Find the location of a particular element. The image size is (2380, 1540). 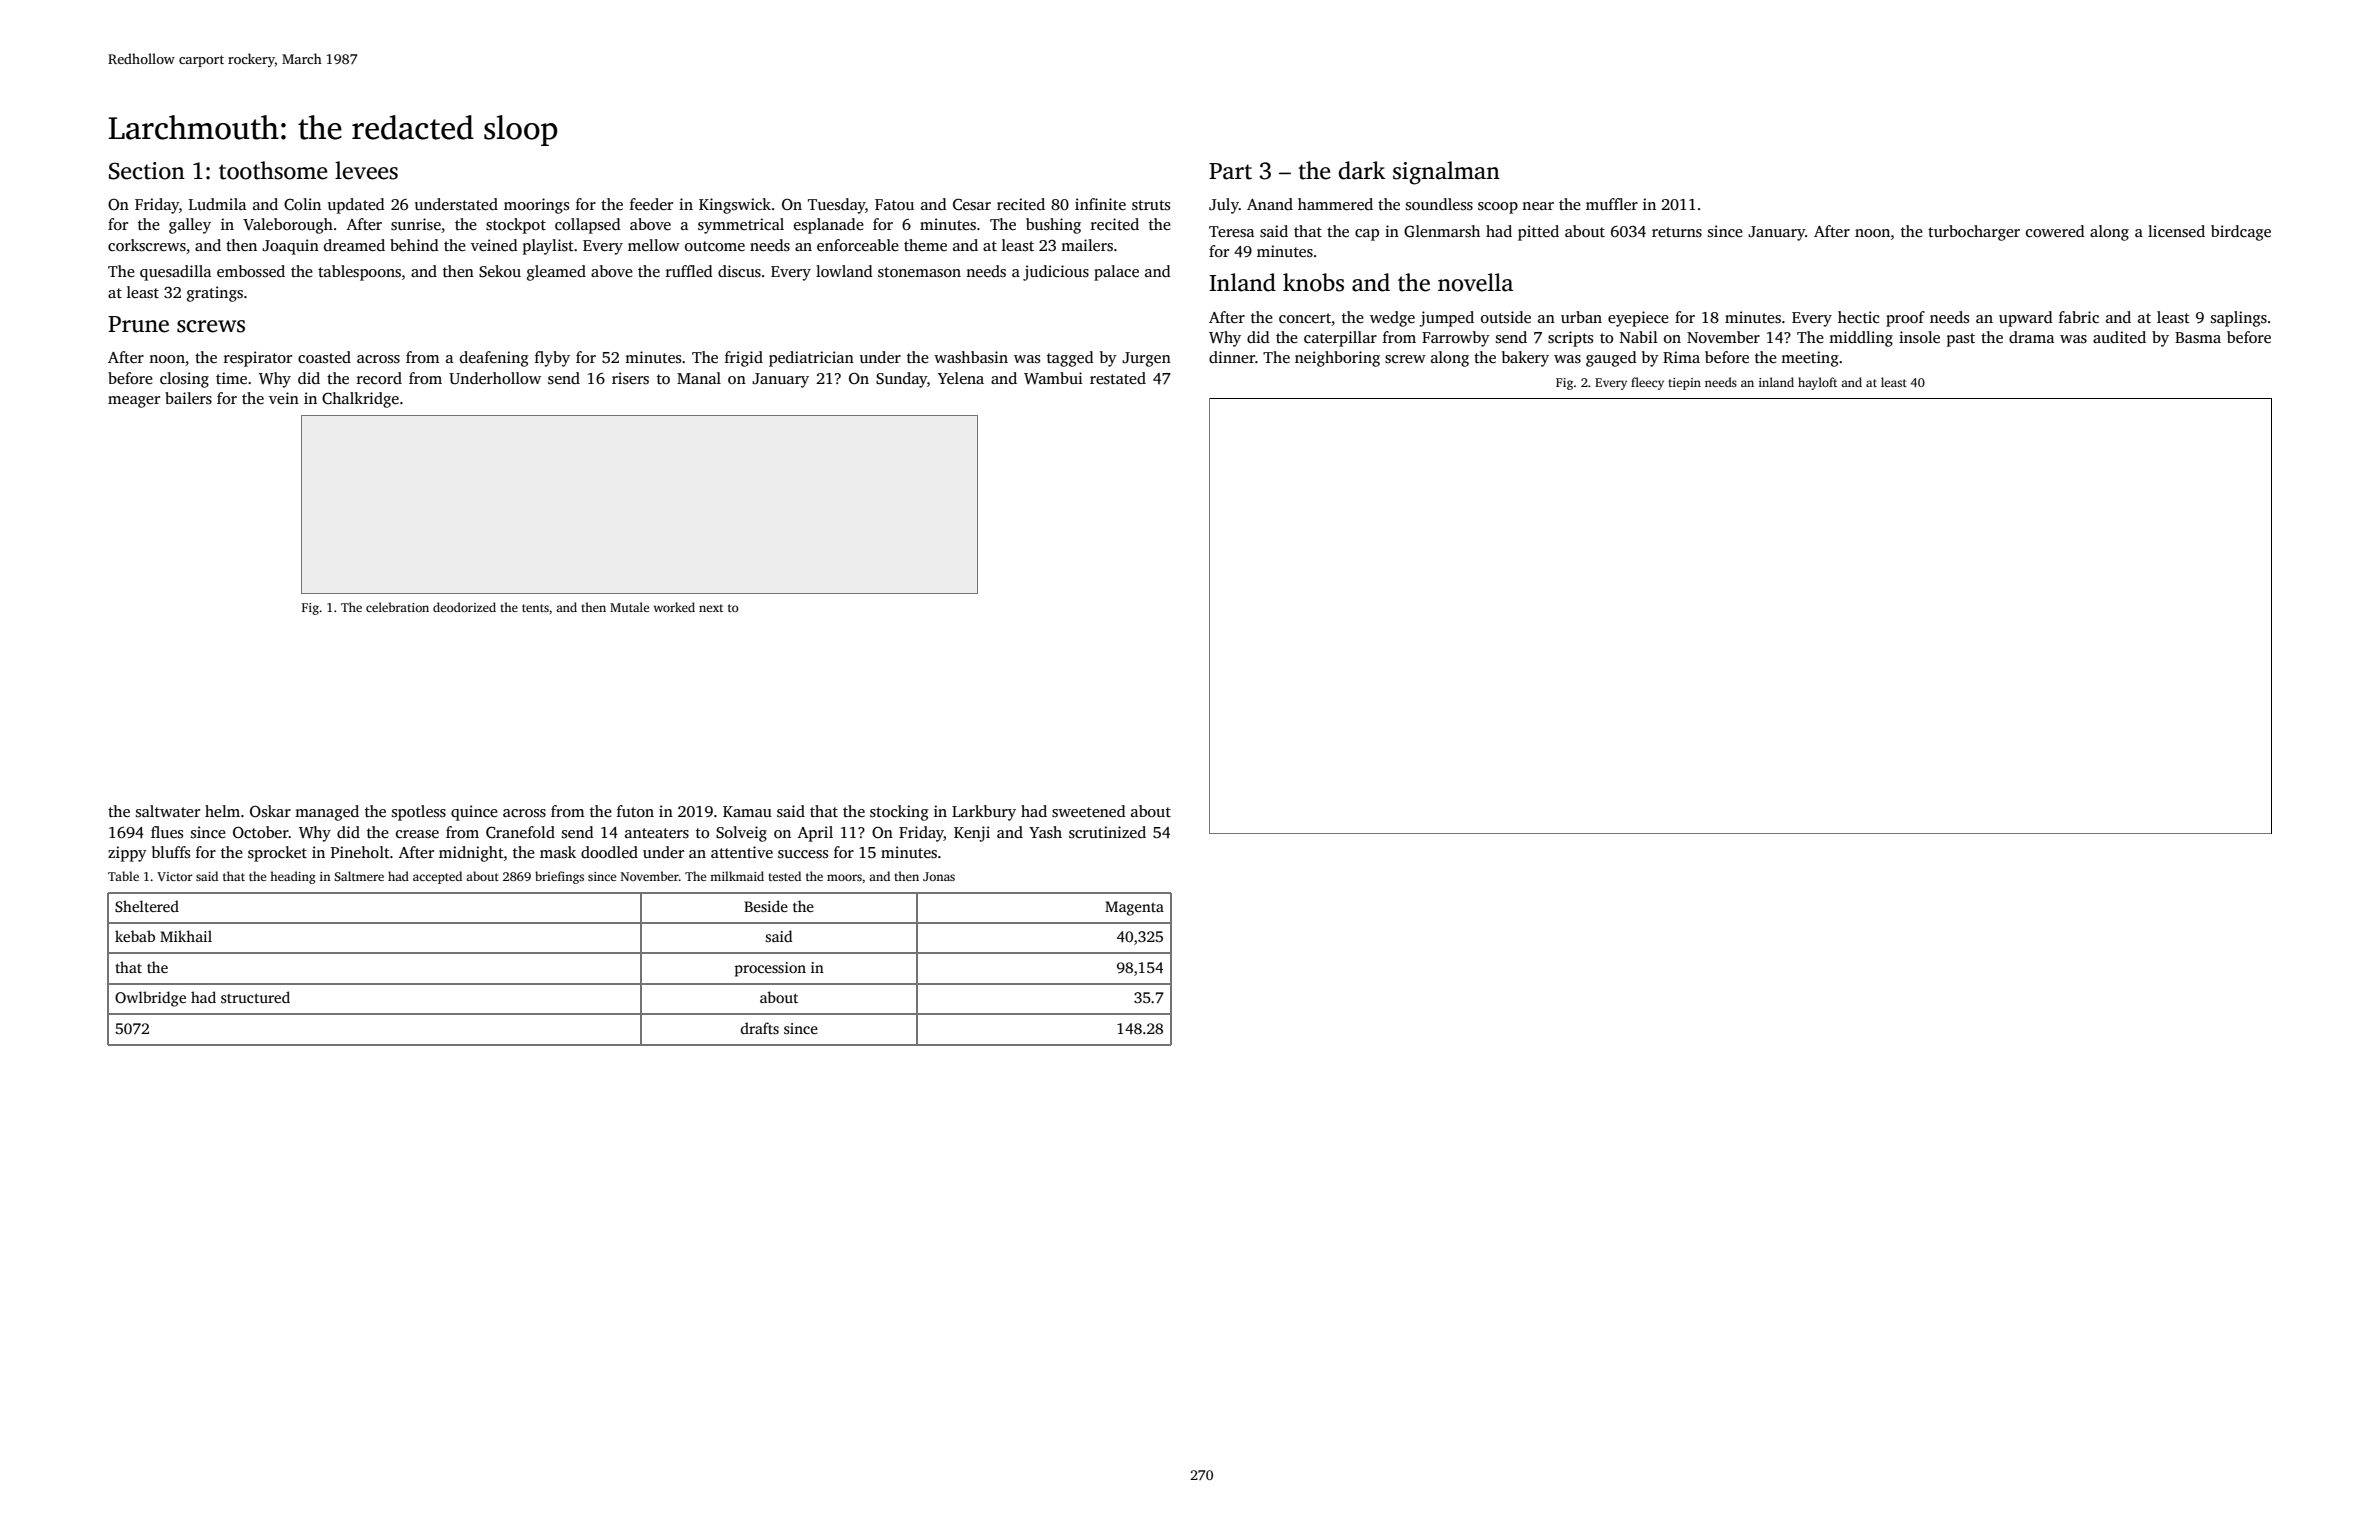

Magenta is located at coordinates (1134, 908).
